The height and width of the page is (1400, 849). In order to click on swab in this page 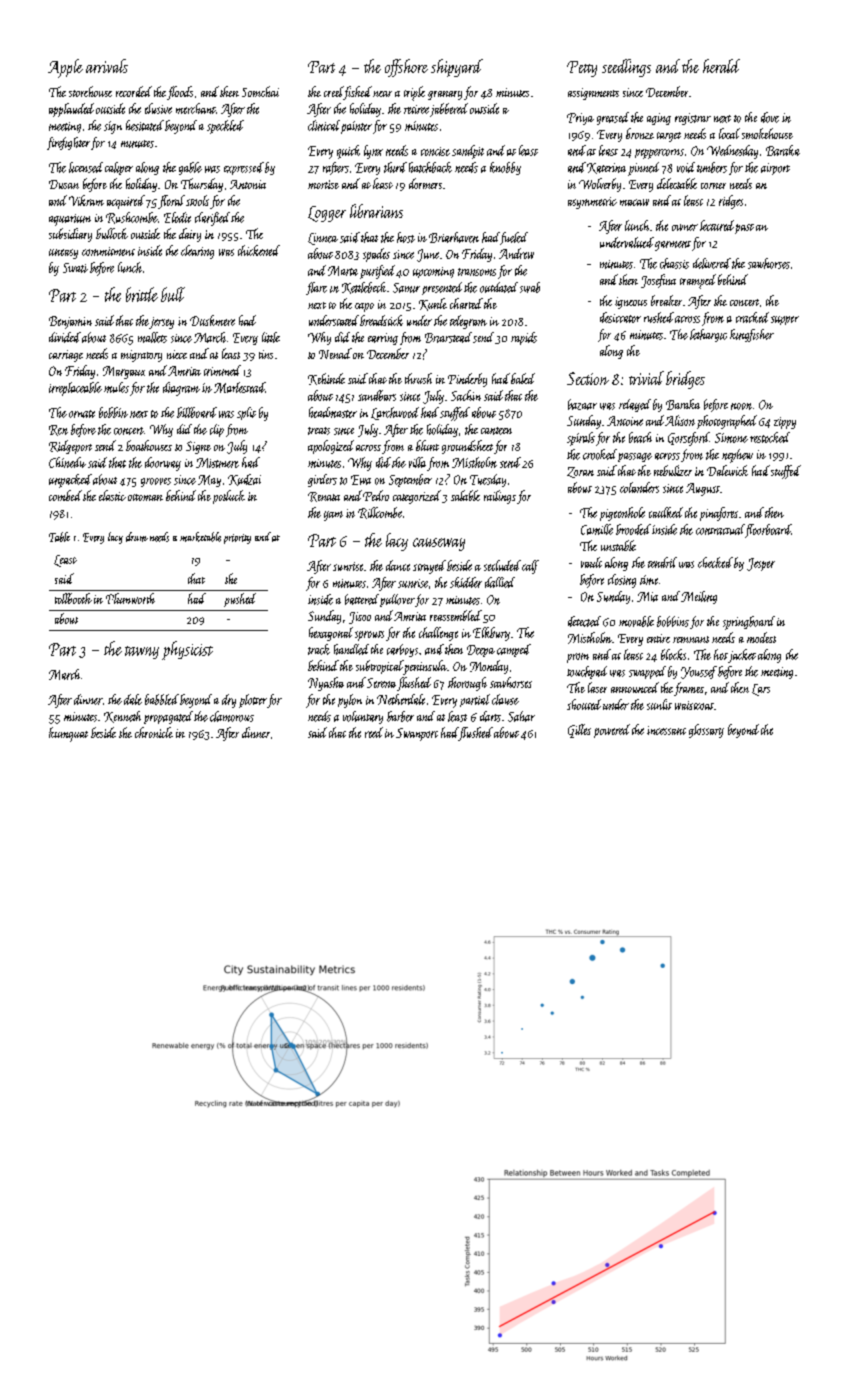, I will do `click(530, 287)`.
